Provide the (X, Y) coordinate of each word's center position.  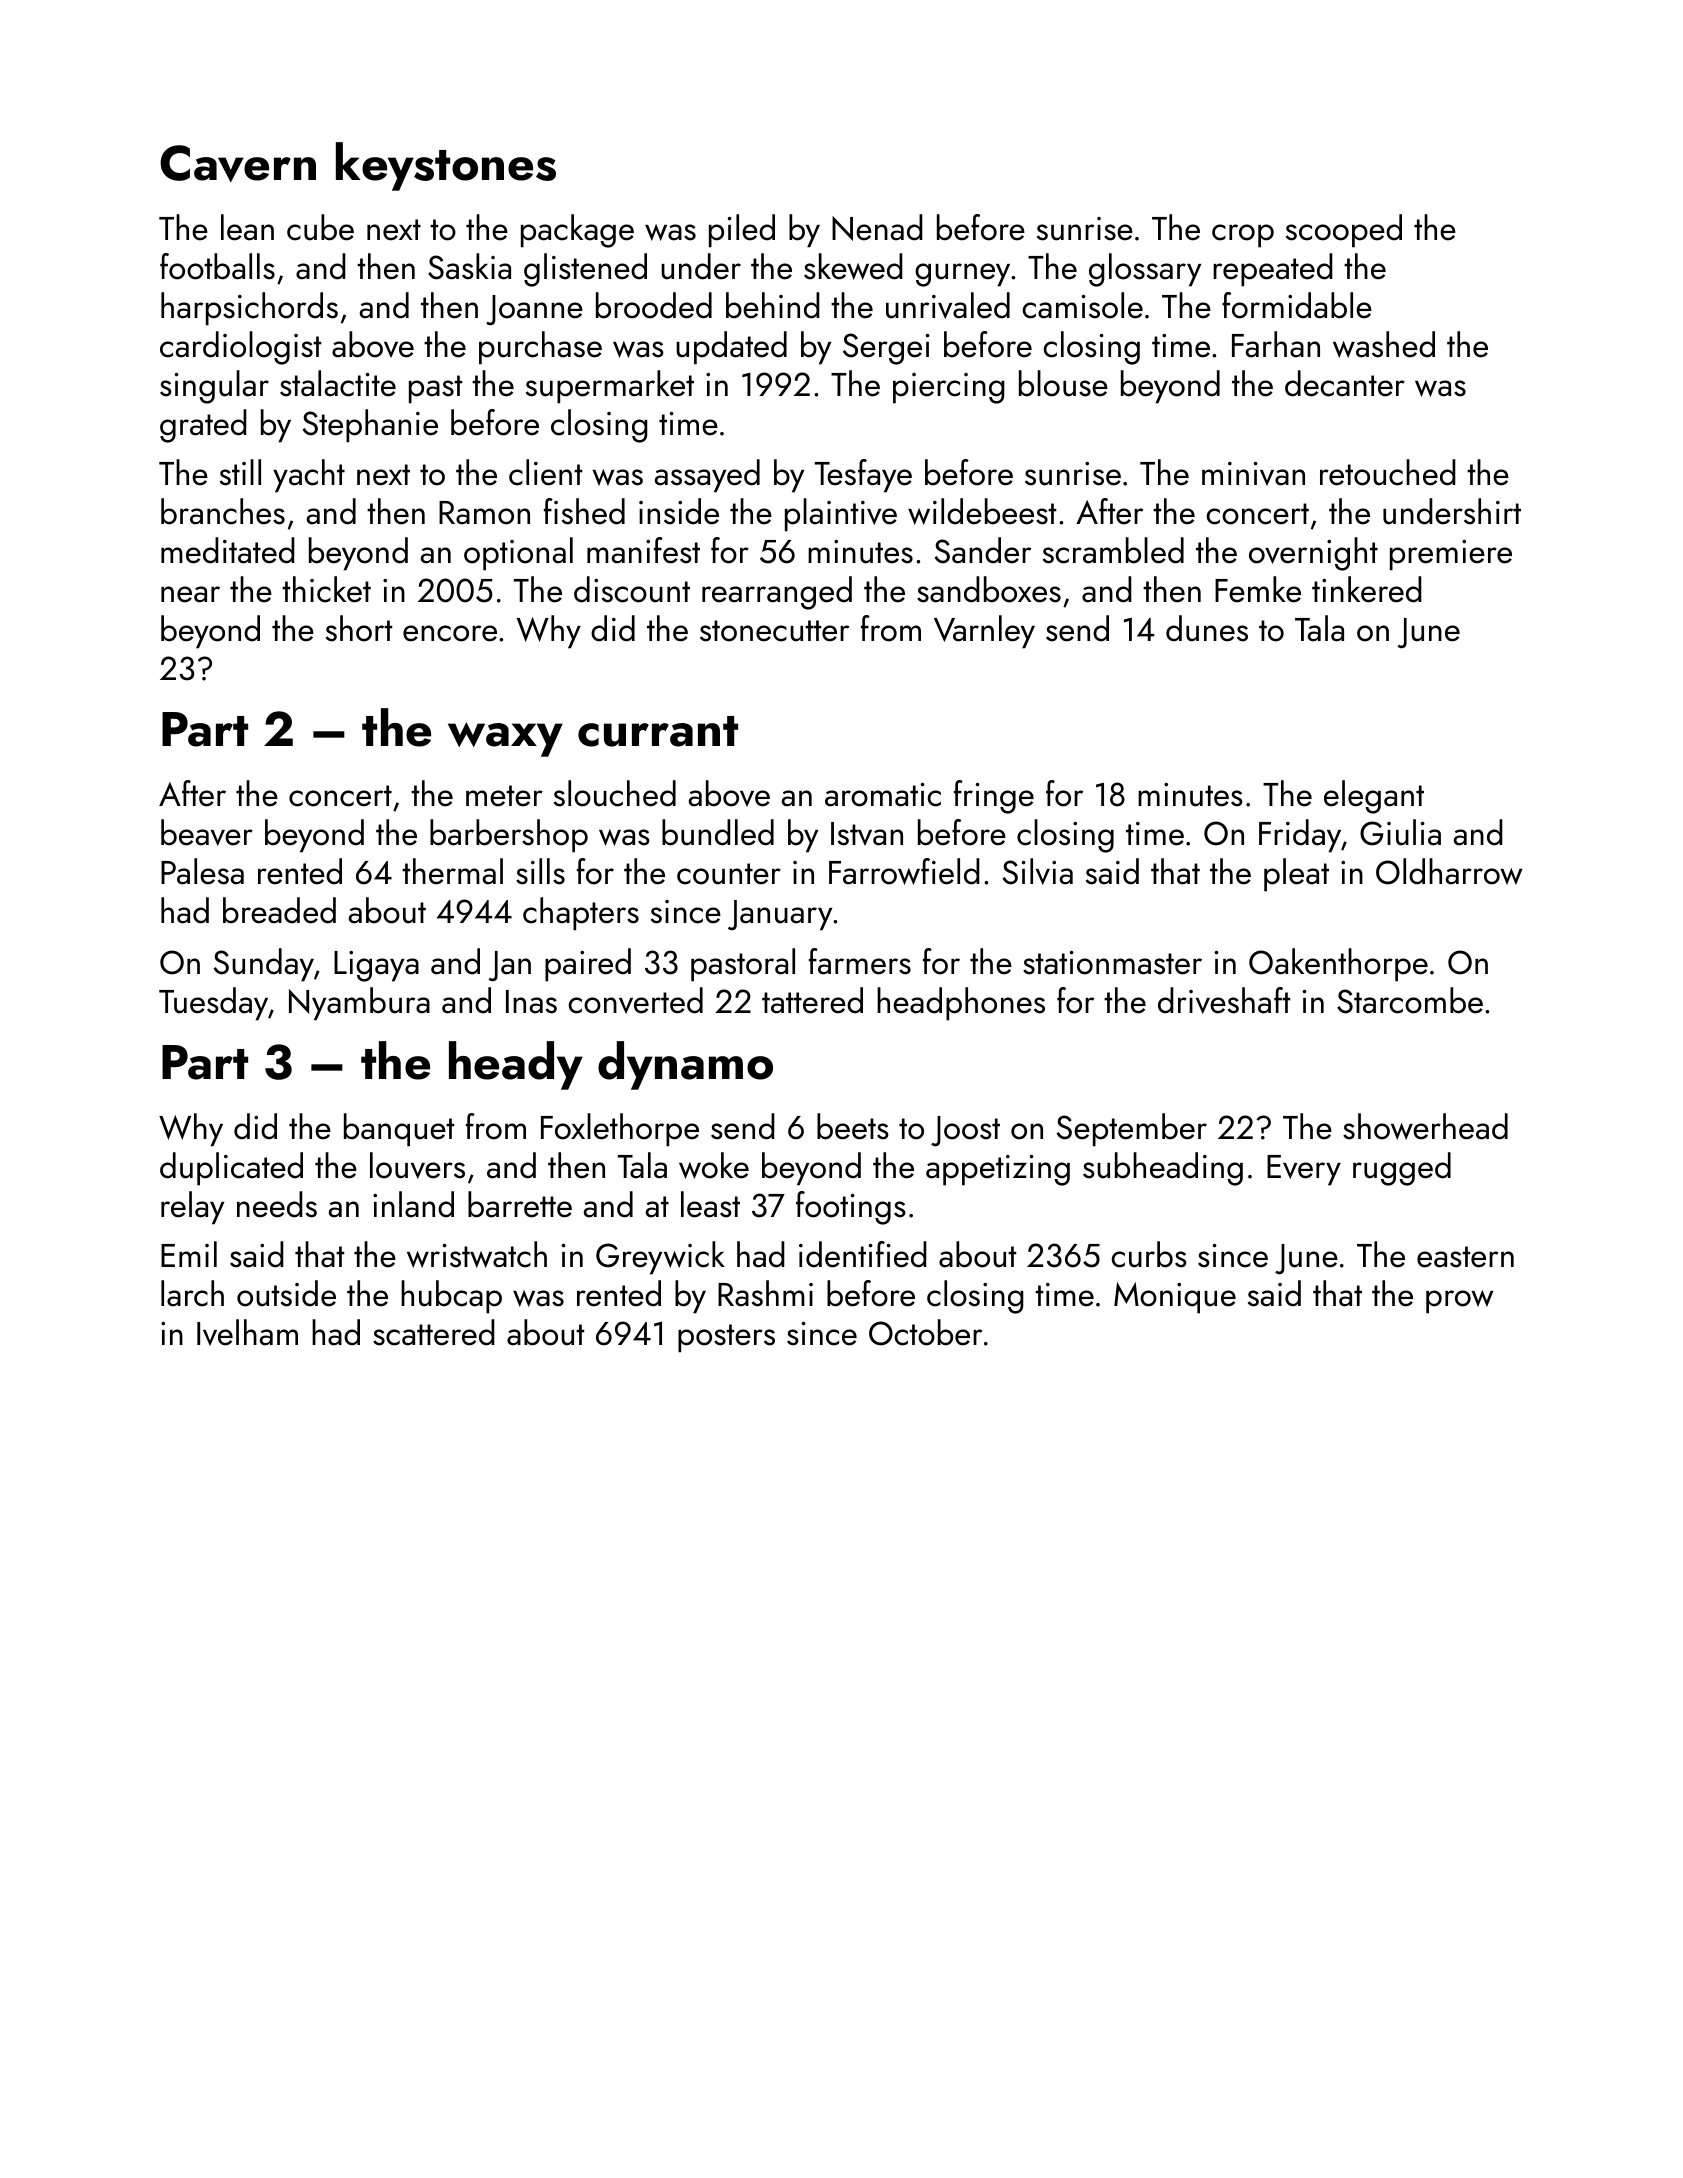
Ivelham (247, 1332)
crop (1243, 236)
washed (1384, 344)
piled (742, 231)
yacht (309, 476)
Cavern (238, 163)
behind (773, 305)
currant (658, 731)
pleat (1296, 875)
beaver (207, 832)
